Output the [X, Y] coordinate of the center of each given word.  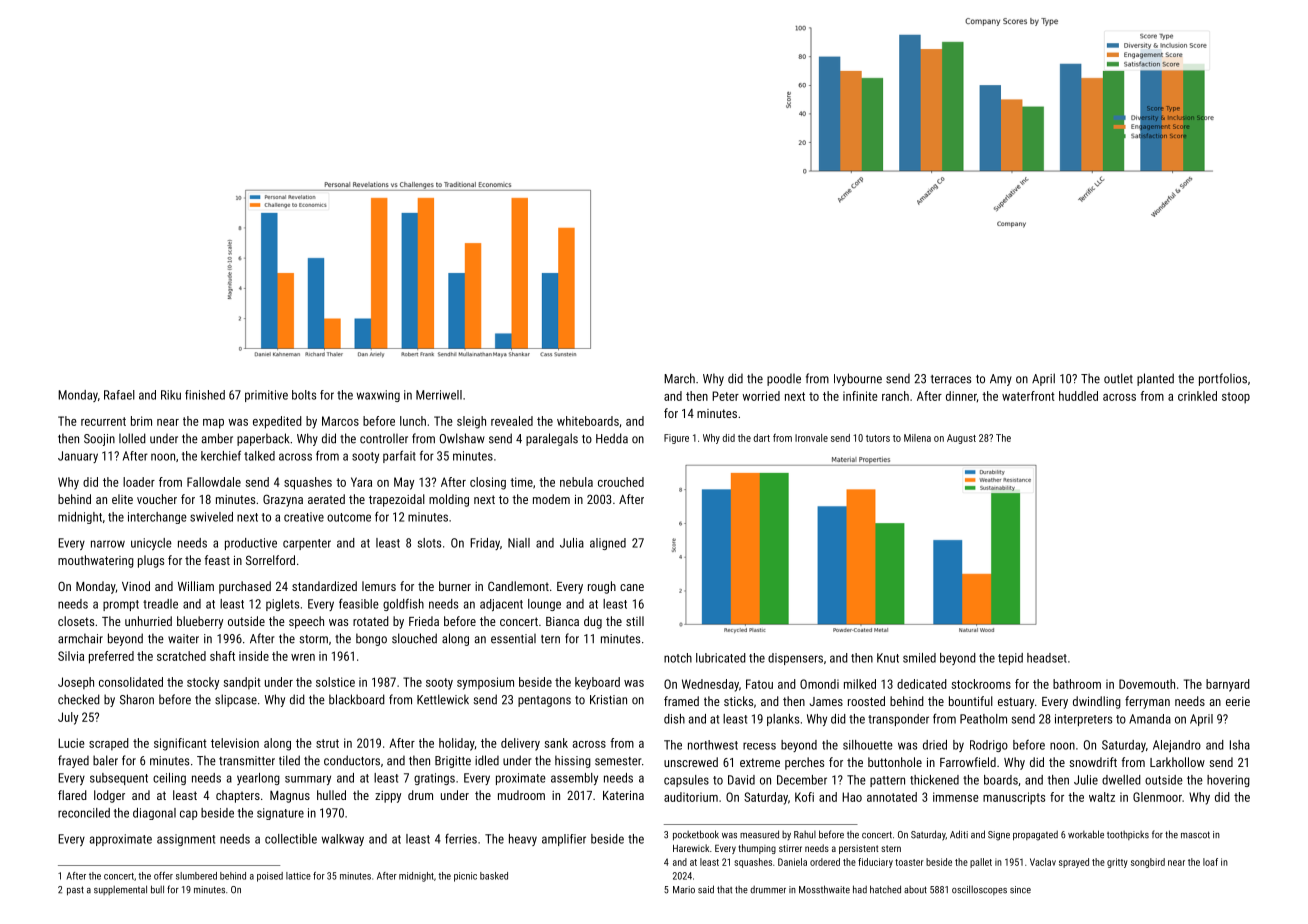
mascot [1195, 835]
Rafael [119, 395]
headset [1047, 658]
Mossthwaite [824, 889]
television [235, 743]
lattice [298, 876]
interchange [157, 518]
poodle [784, 379]
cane [632, 587]
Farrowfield [968, 762]
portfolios [1223, 379]
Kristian [608, 700]
